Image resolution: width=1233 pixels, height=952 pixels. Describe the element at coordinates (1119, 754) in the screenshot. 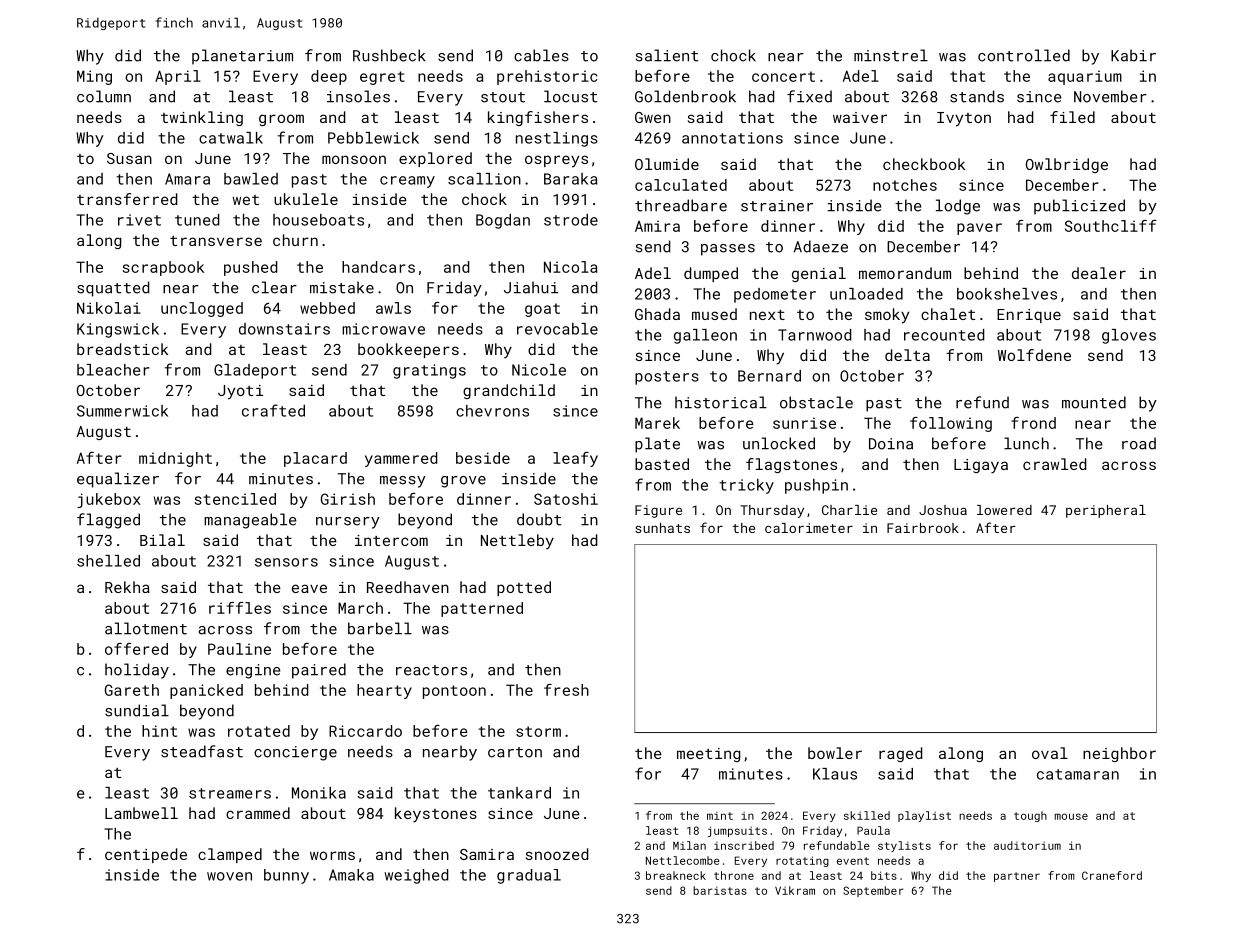

I see `neighbor` at that location.
